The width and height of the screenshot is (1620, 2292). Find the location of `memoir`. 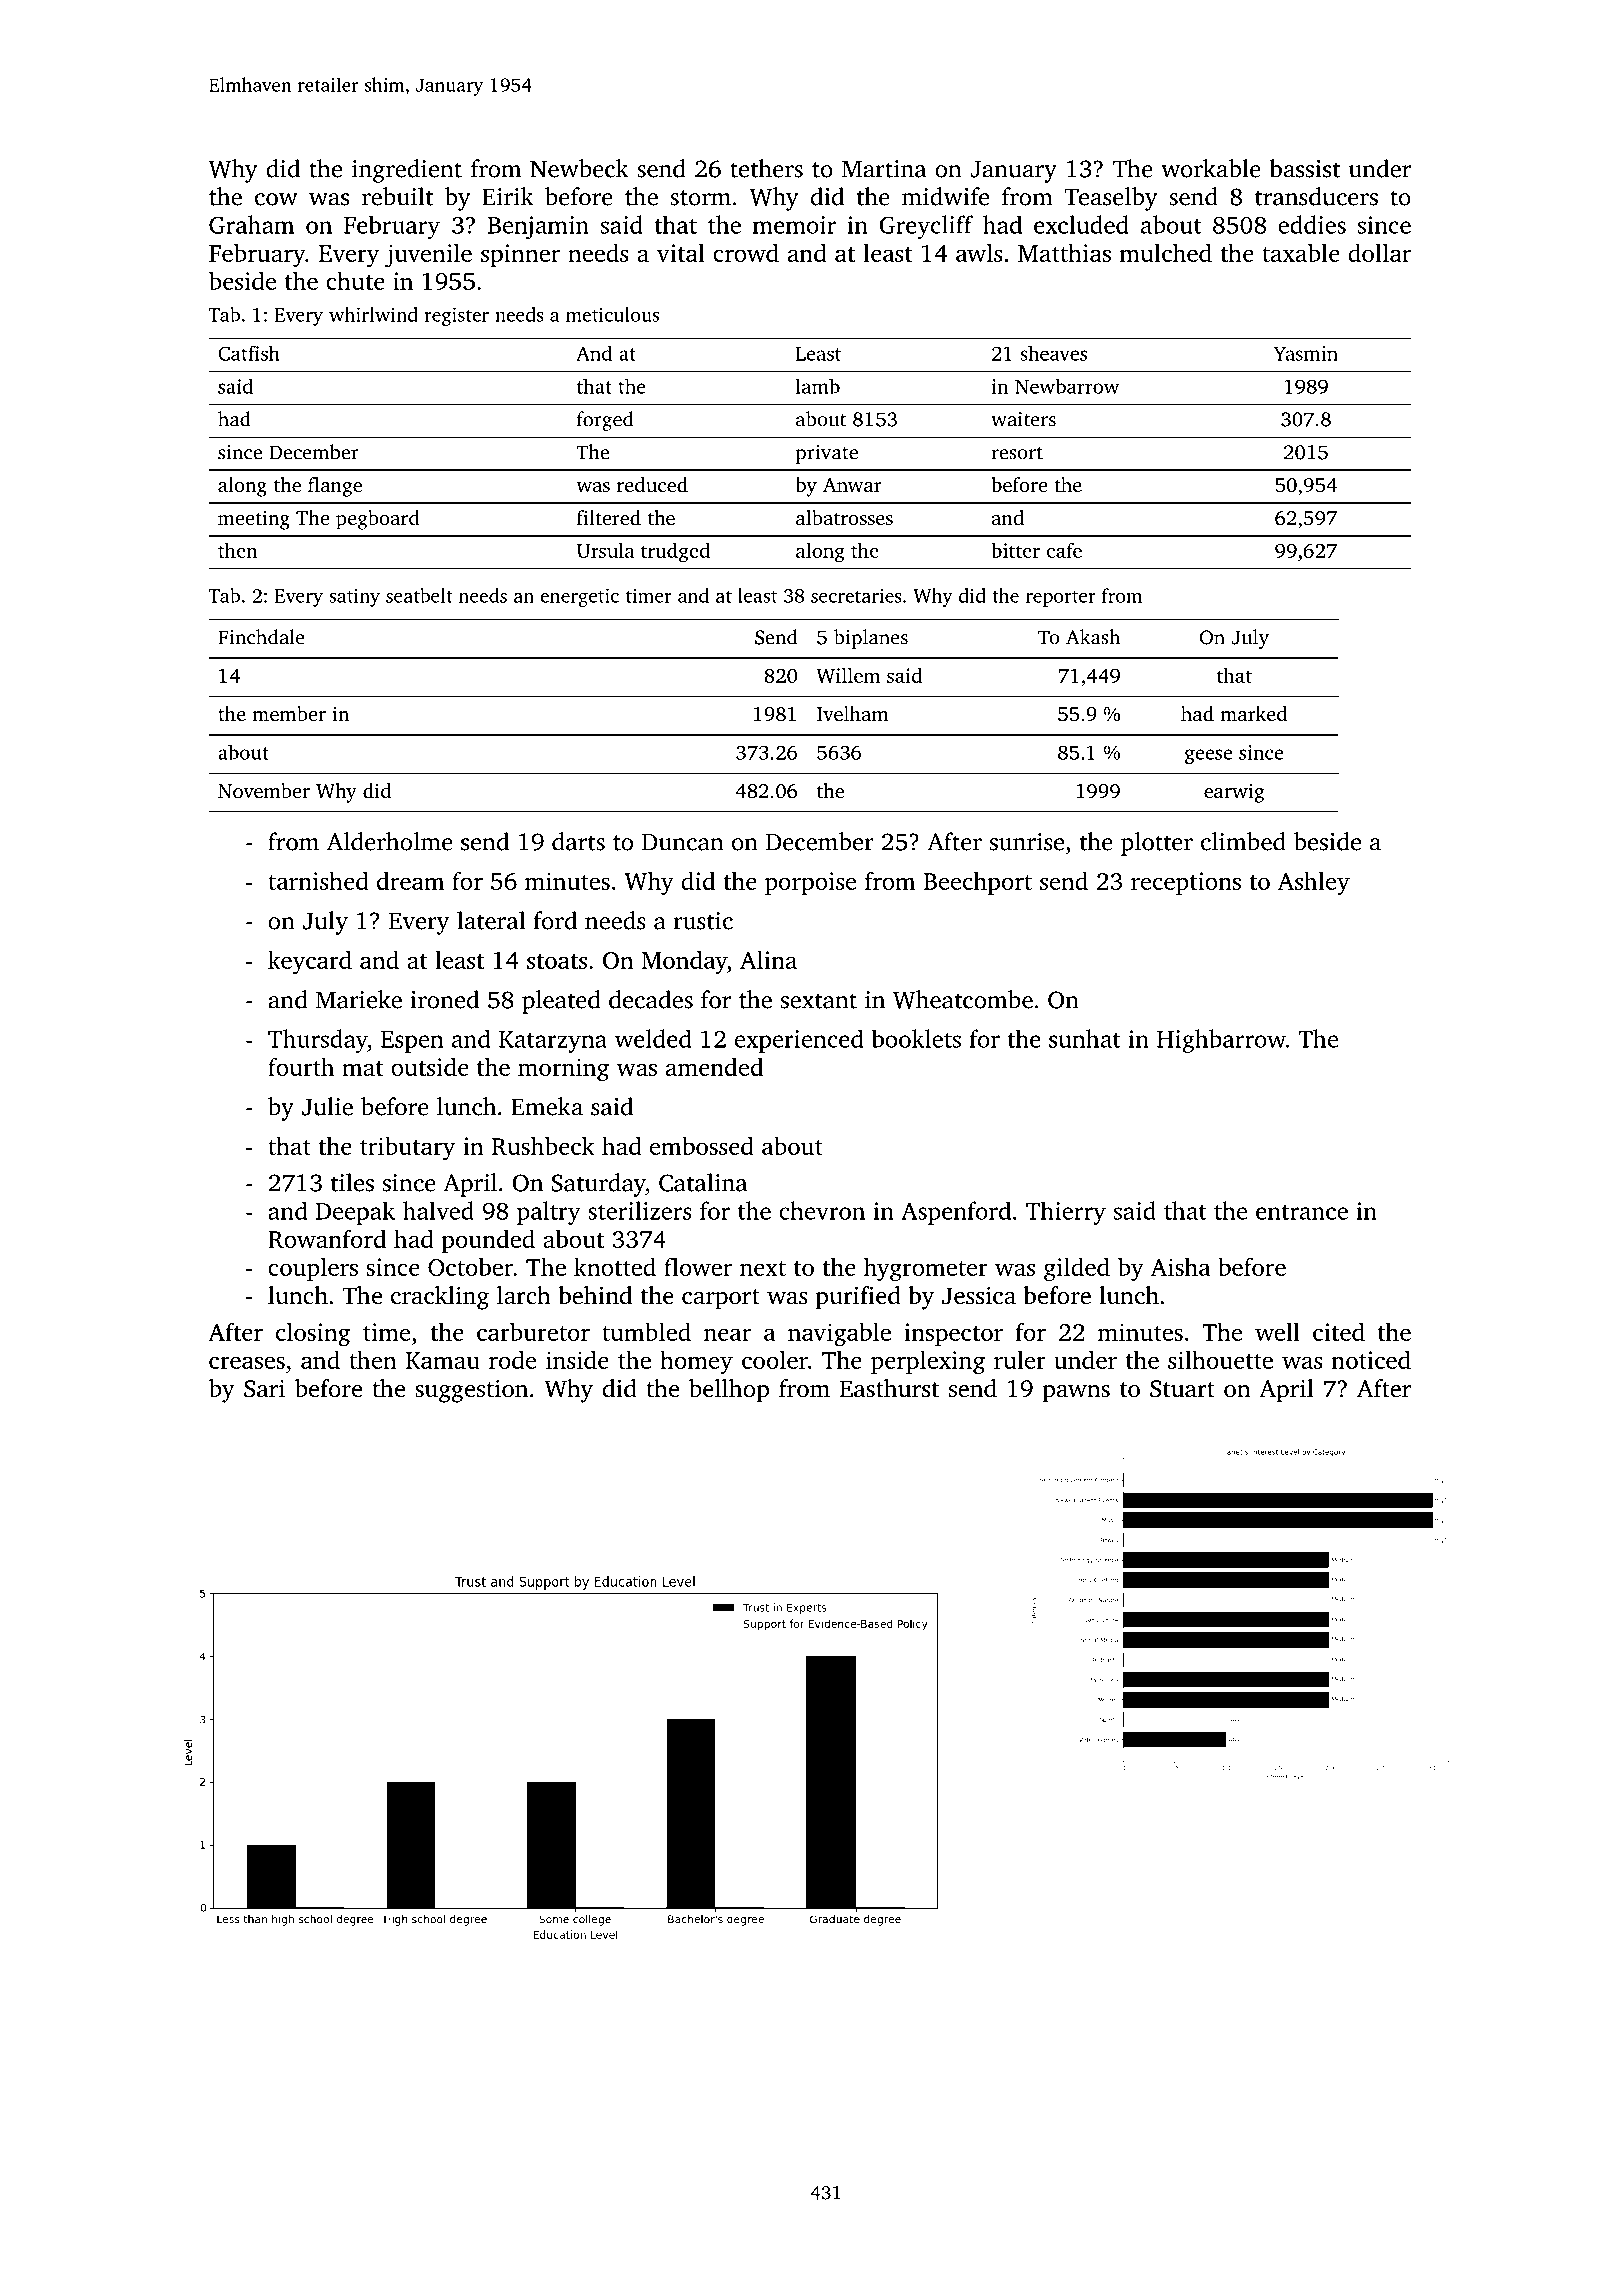

memoir is located at coordinates (794, 225).
